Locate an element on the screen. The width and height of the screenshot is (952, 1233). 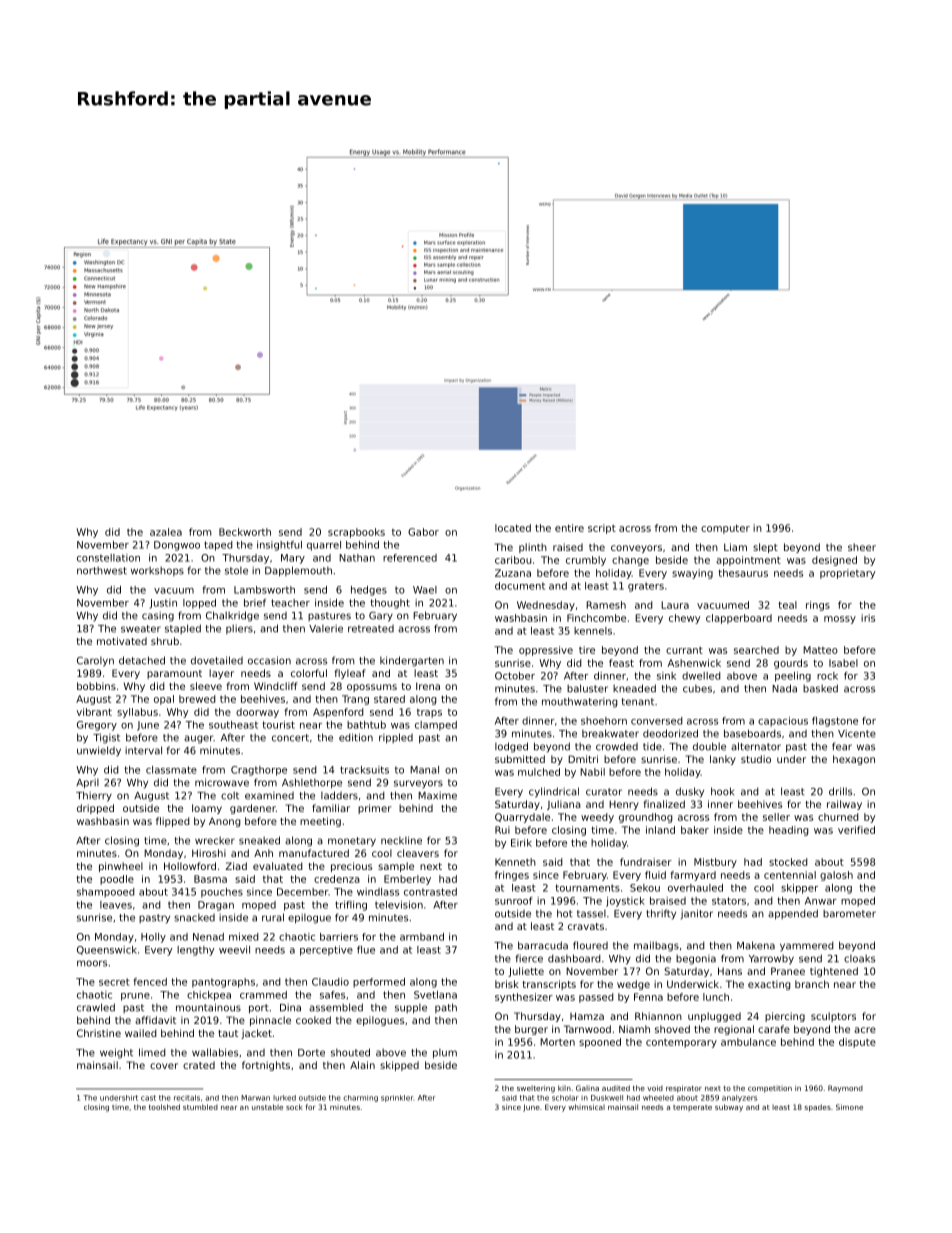
carafe is located at coordinates (774, 1029).
